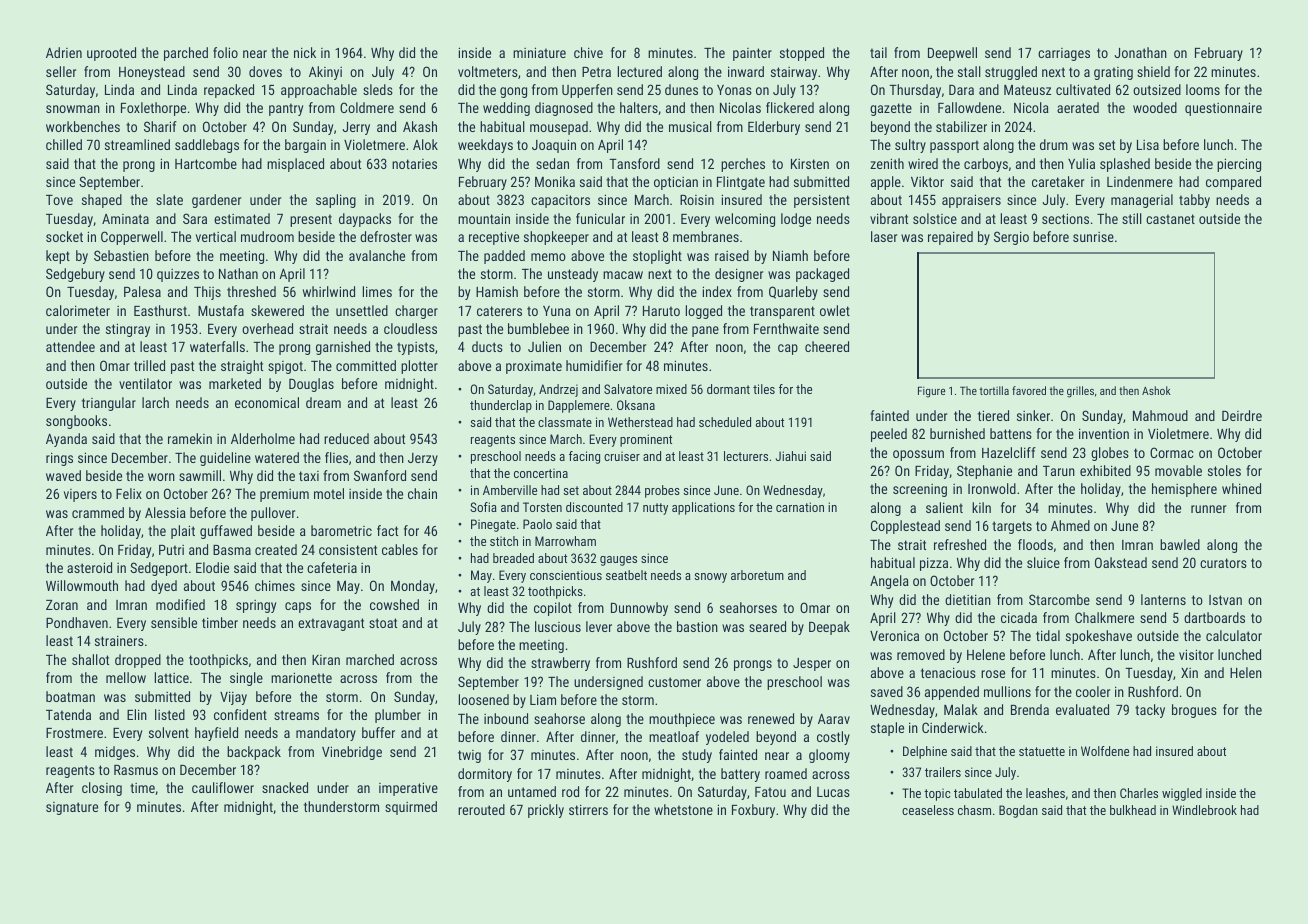  What do you see at coordinates (1204, 810) in the screenshot?
I see `Windlebrook` at bounding box center [1204, 810].
